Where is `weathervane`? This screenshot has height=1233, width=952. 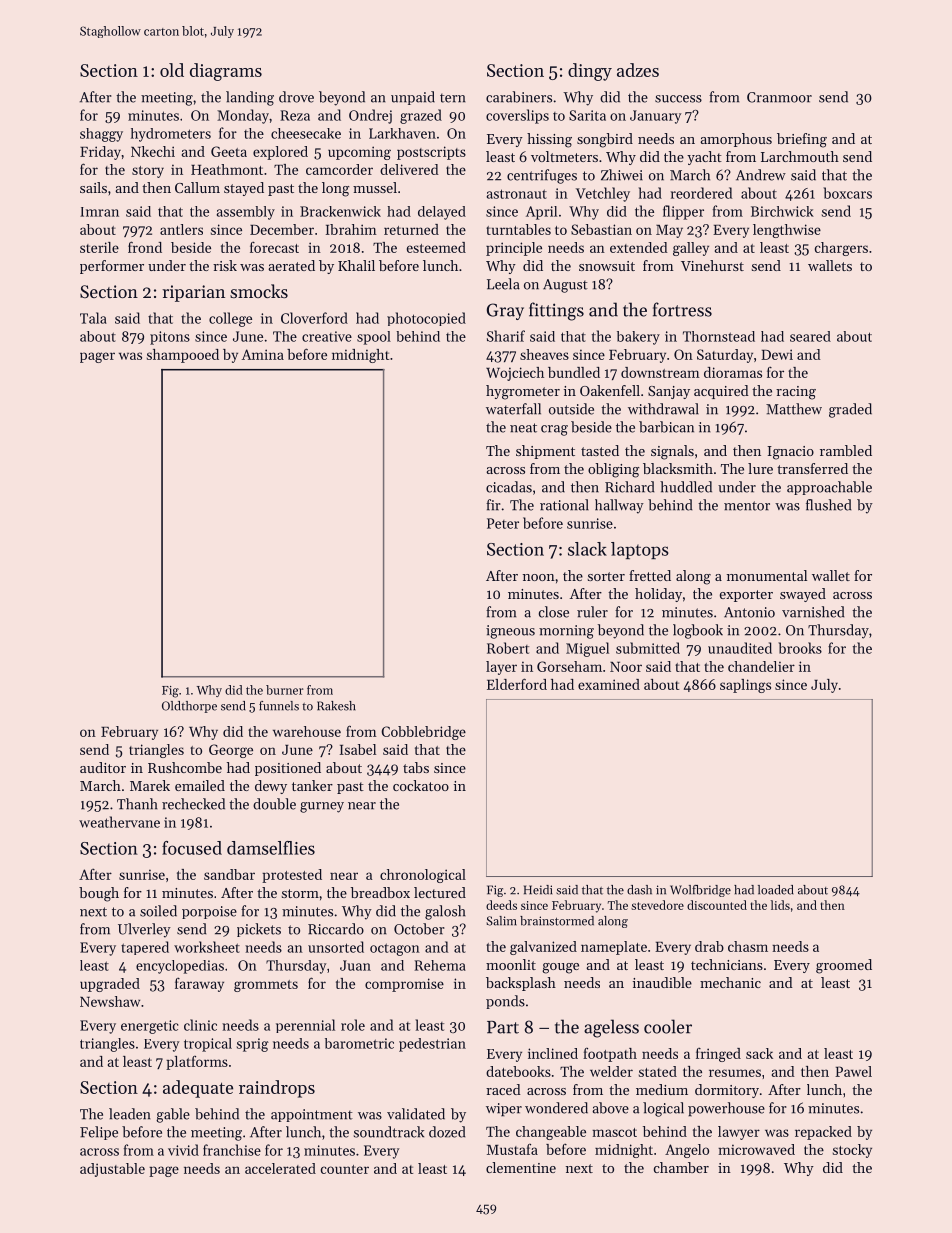 weathervane is located at coordinates (119, 822).
